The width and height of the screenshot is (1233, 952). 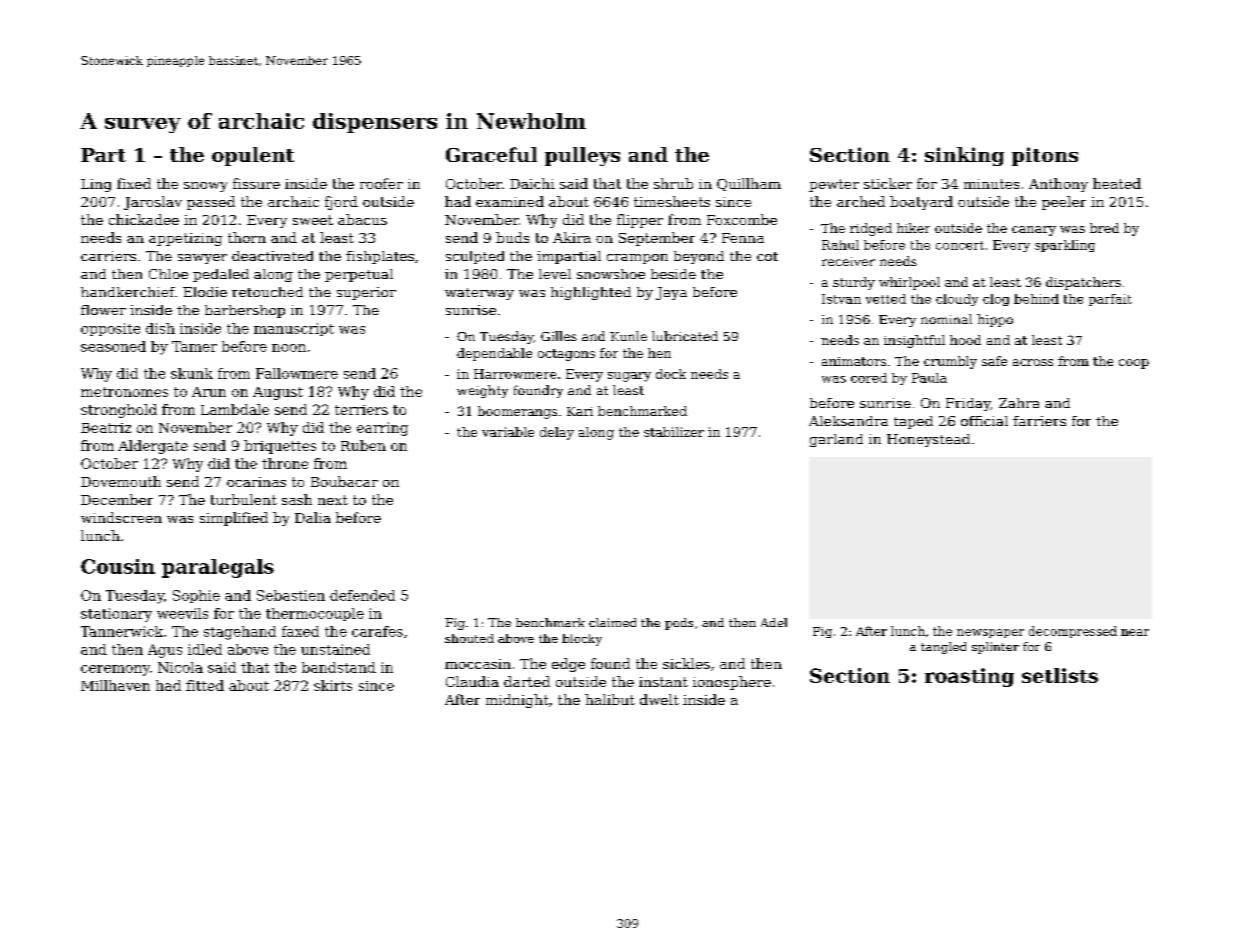 What do you see at coordinates (115, 685) in the screenshot?
I see `Millhaven` at bounding box center [115, 685].
